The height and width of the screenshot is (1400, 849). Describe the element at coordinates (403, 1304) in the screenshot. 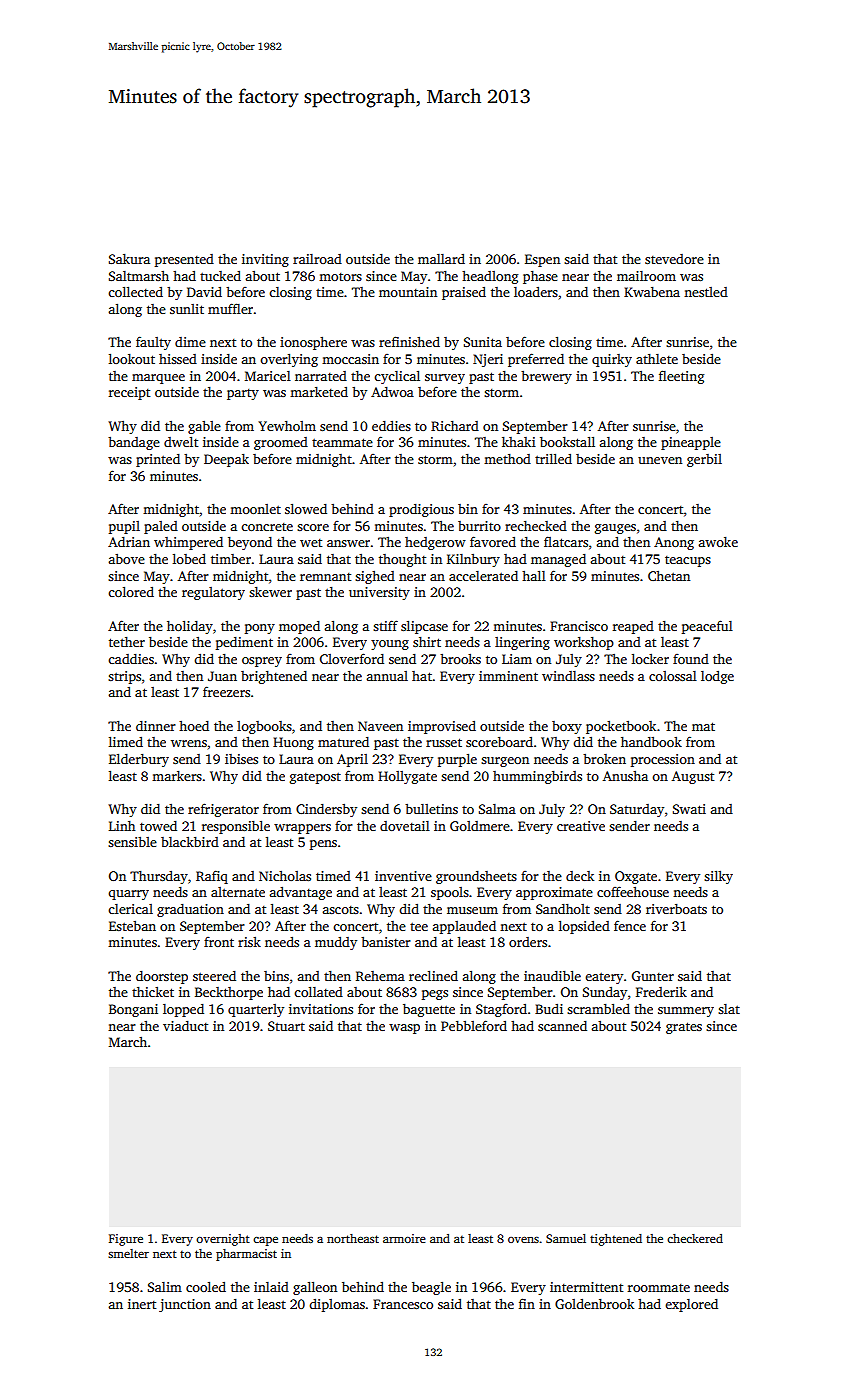

I see `Francesco` at that location.
